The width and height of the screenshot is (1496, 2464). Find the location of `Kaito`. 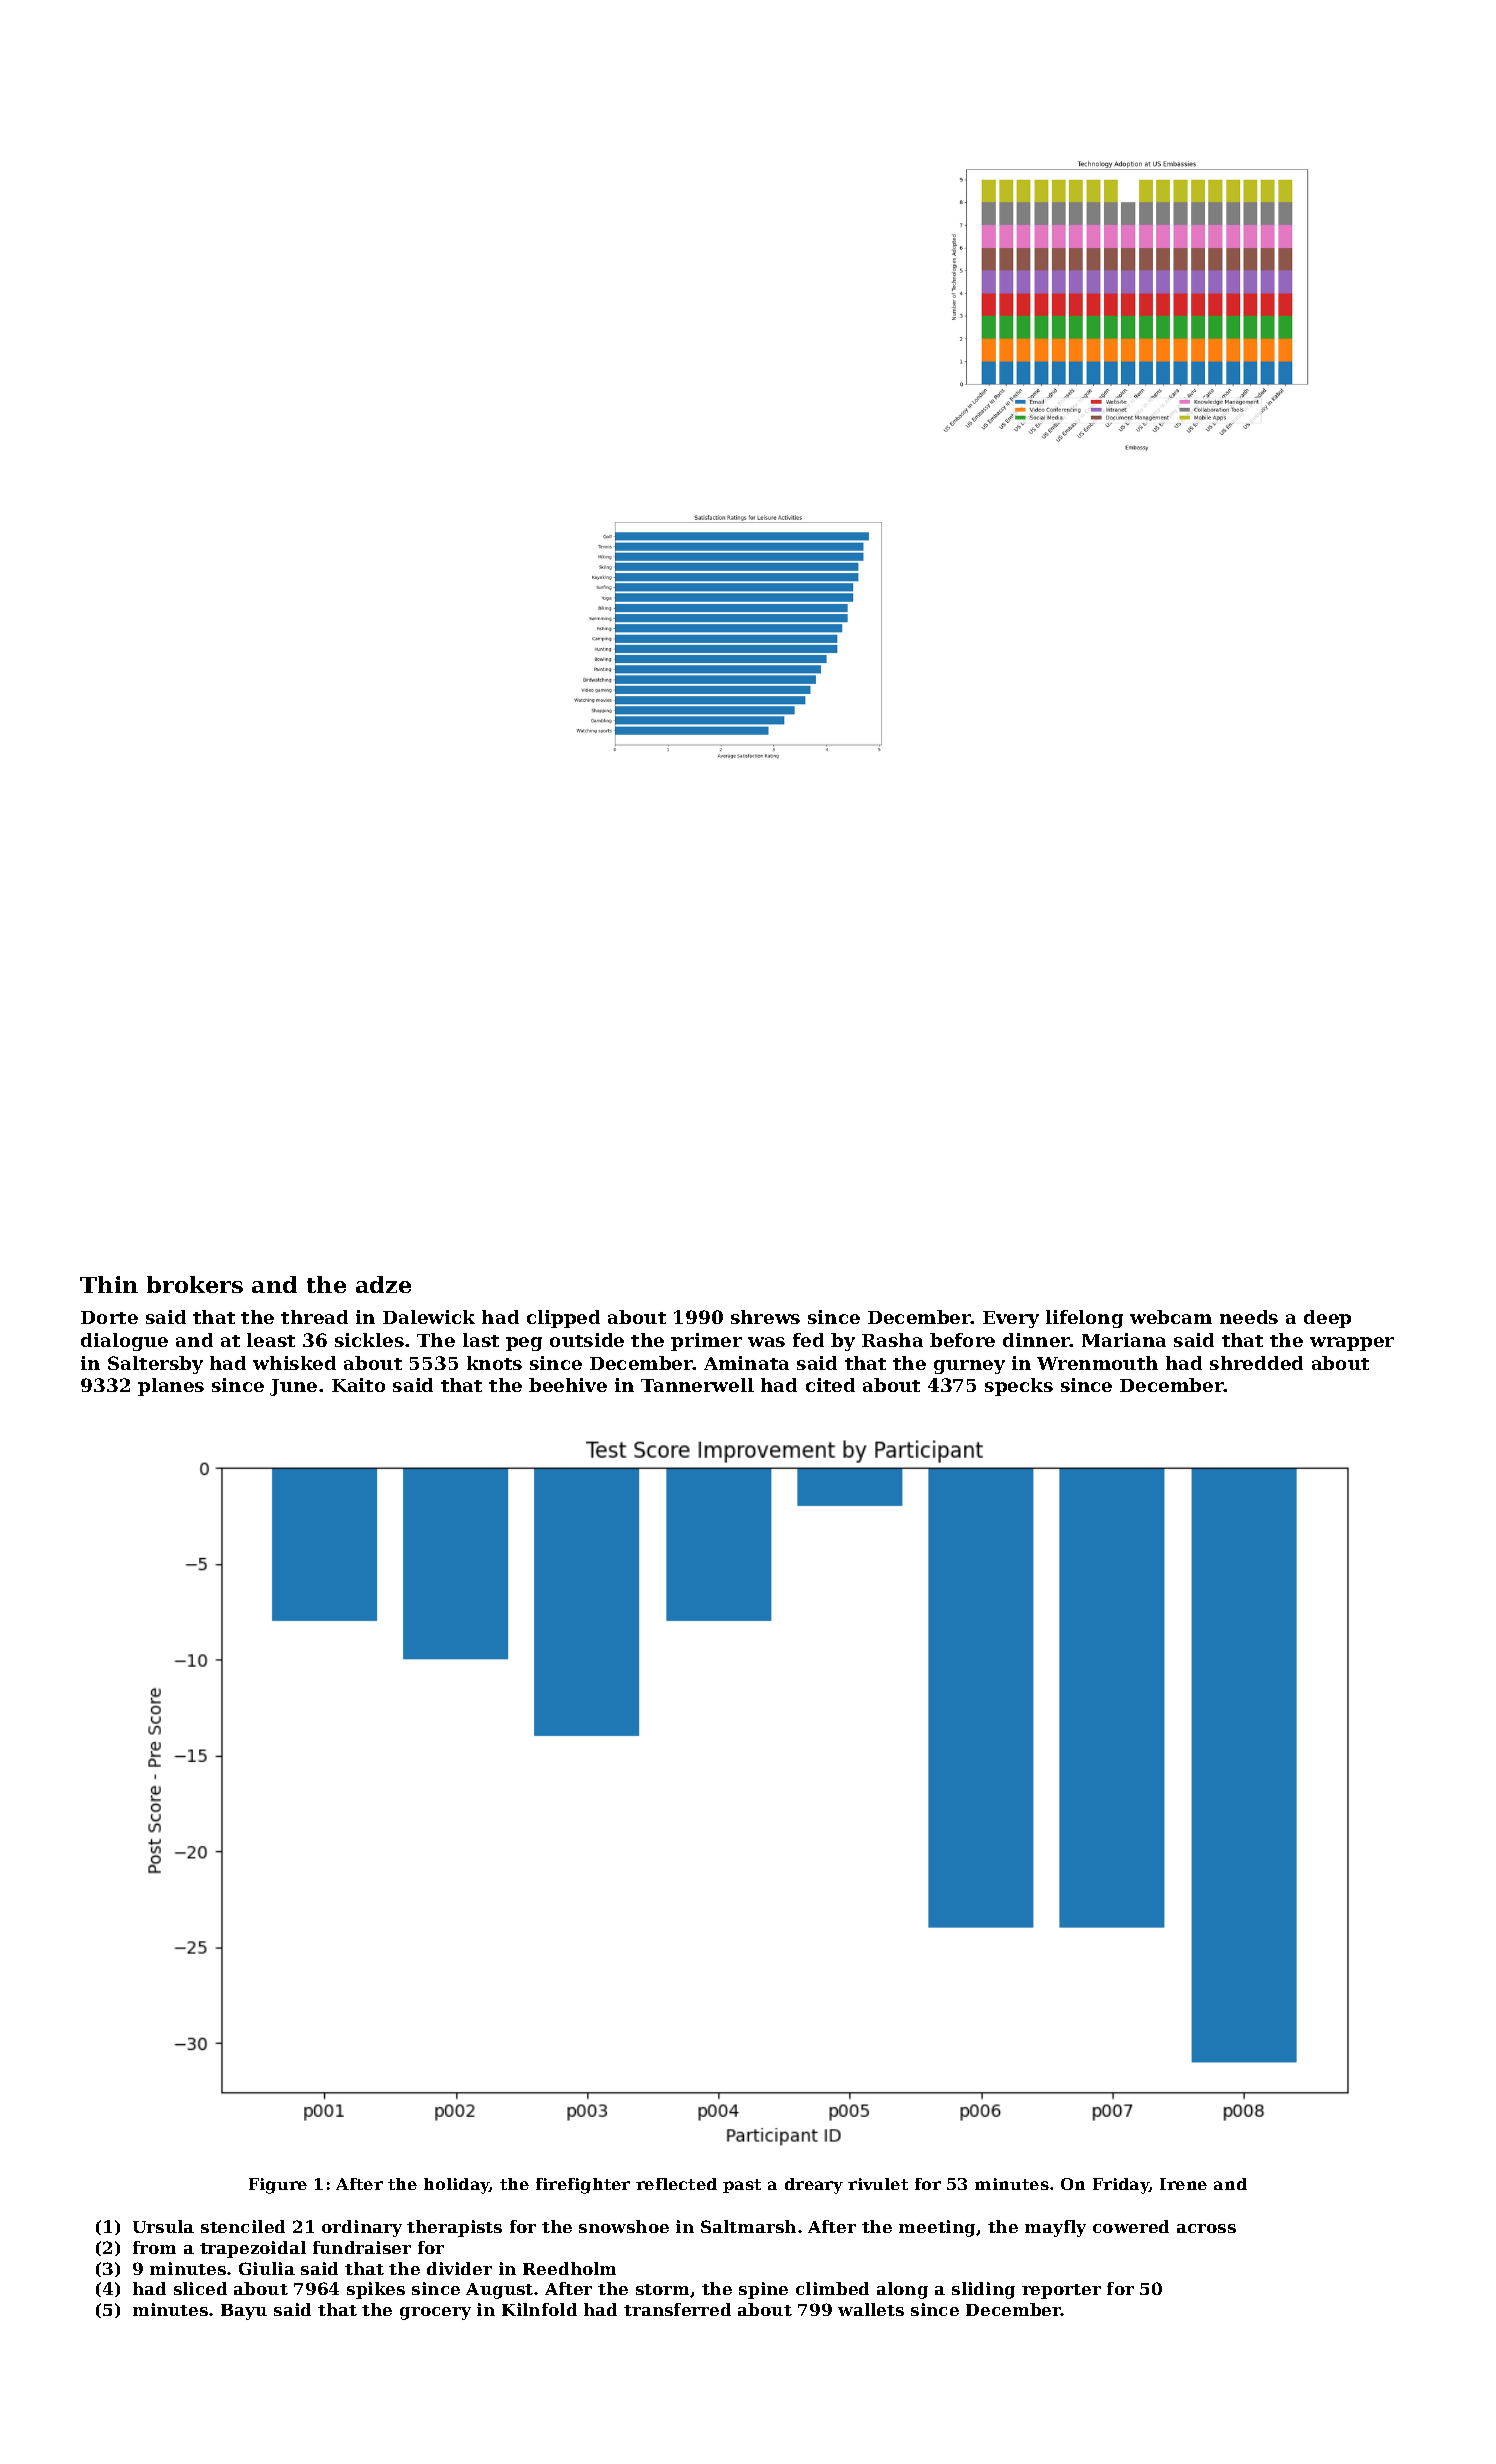

Kaito is located at coordinates (358, 1385).
